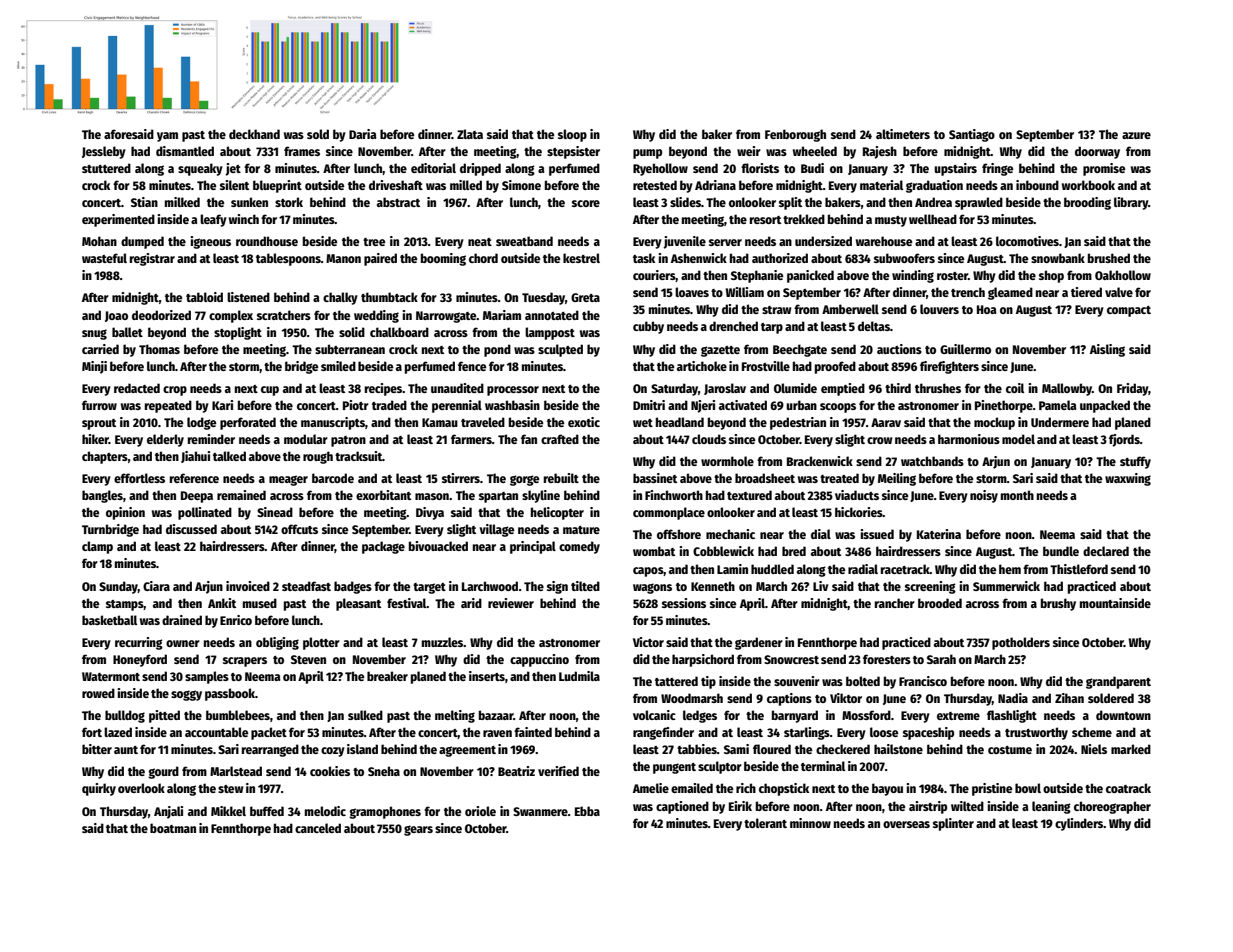 This screenshot has width=1233, height=952. Describe the element at coordinates (236, 771) in the screenshot. I see `Marlstead` at that location.
